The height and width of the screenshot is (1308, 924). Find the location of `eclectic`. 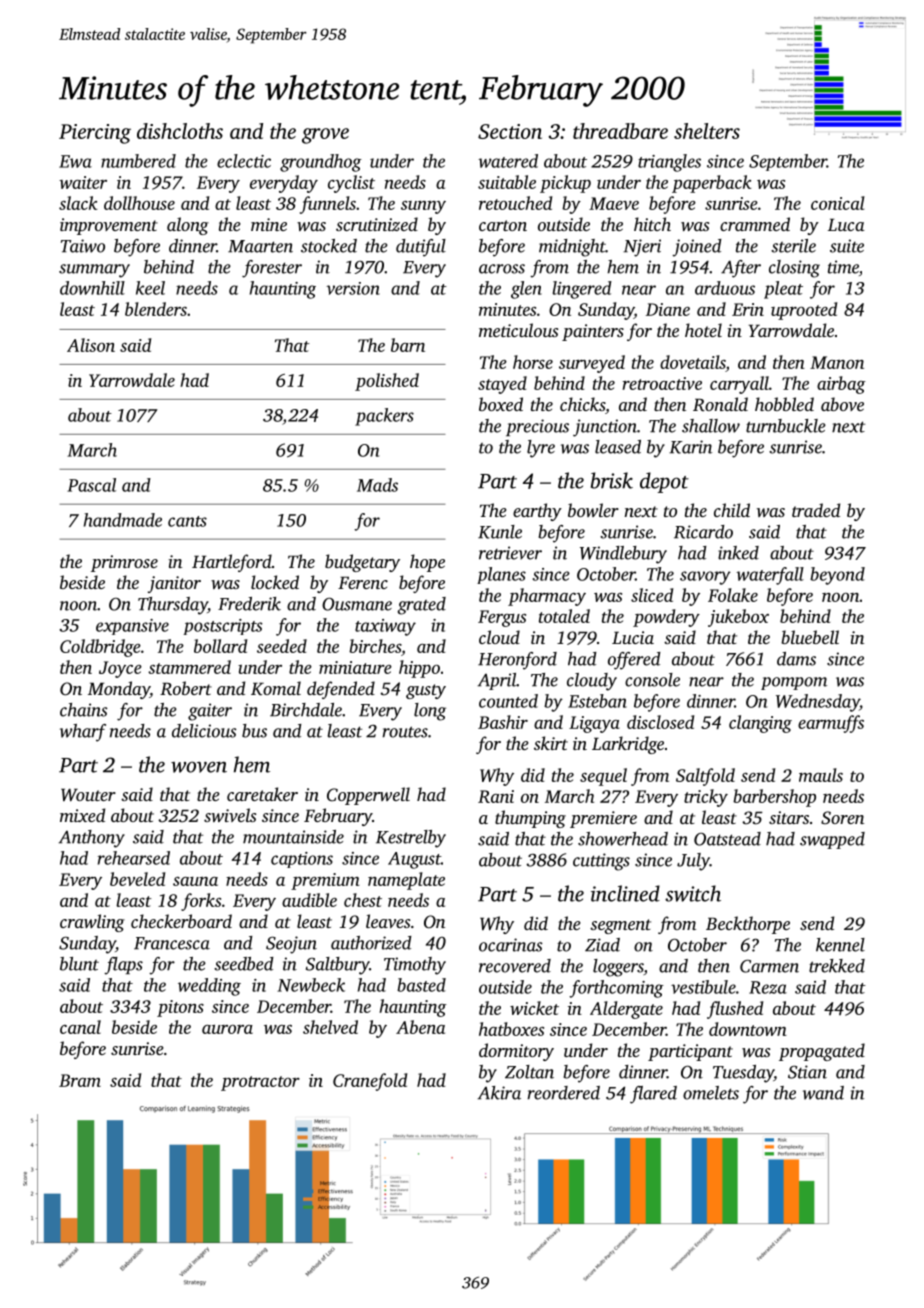

eclectic is located at coordinates (244, 161).
